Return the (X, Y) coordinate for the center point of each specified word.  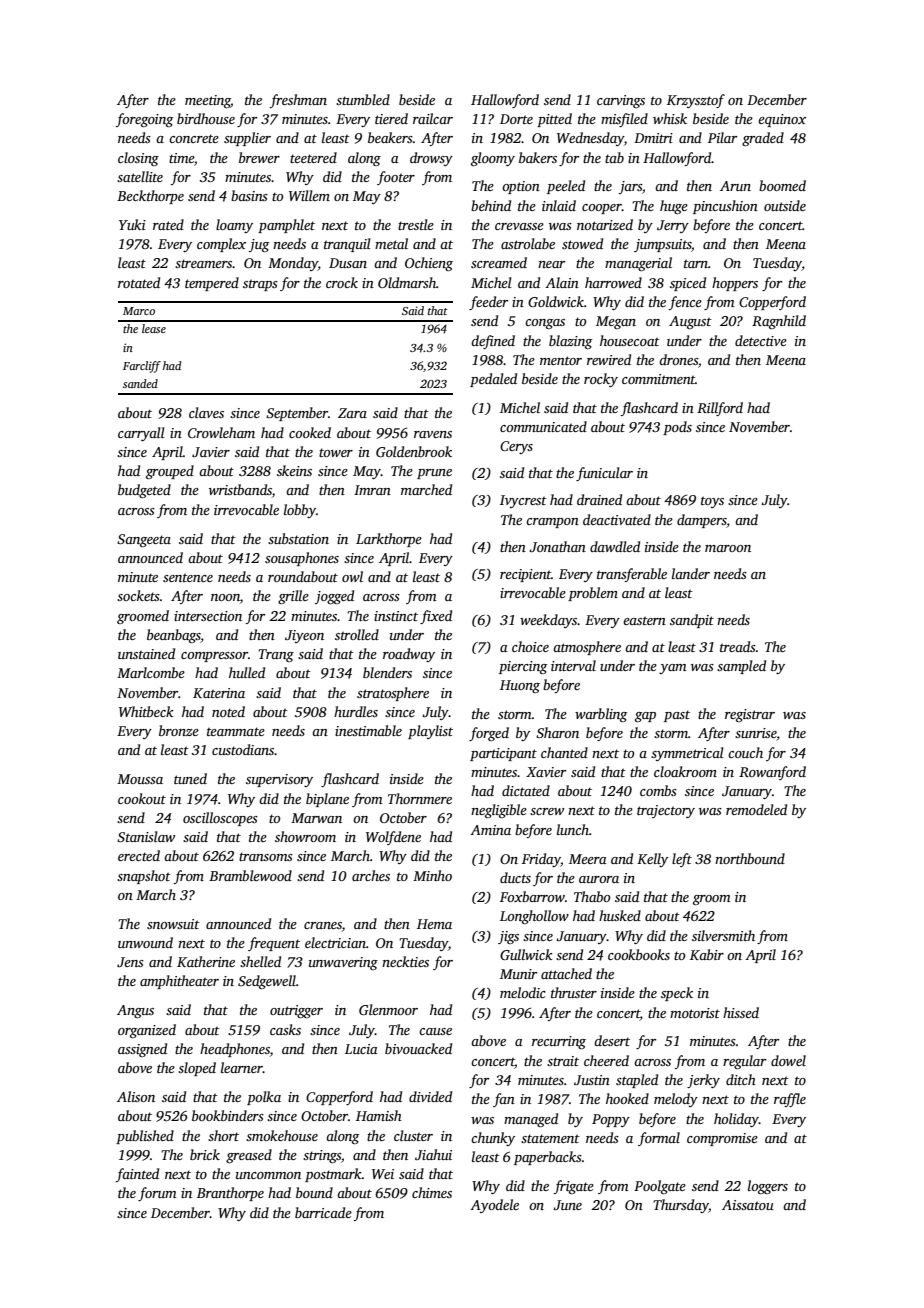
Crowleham (221, 432)
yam (673, 669)
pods (677, 428)
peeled (566, 187)
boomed (782, 185)
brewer (259, 157)
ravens (433, 434)
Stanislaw (146, 836)
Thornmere (420, 798)
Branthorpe (230, 1194)
